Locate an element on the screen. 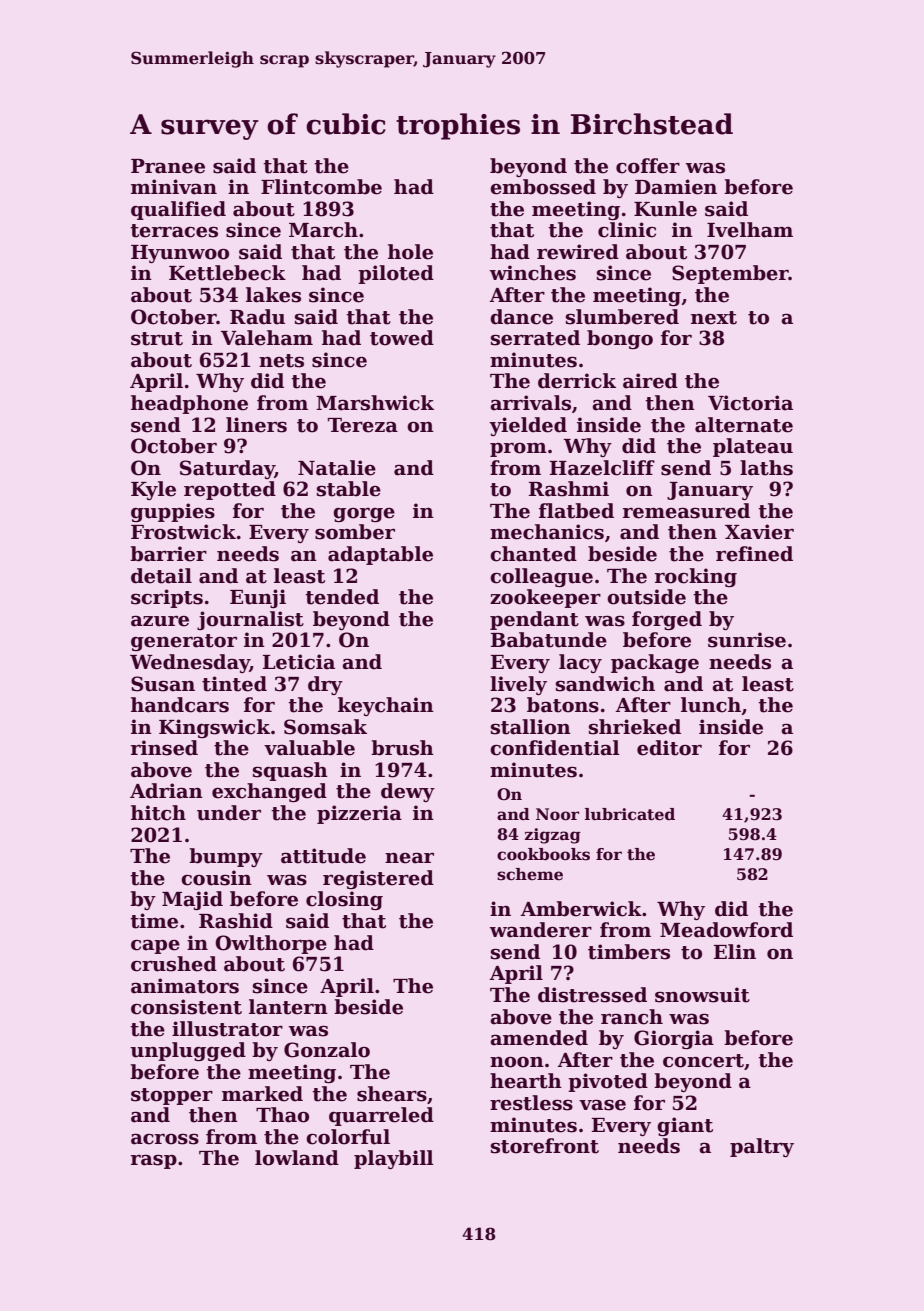 Image resolution: width=924 pixels, height=1311 pixels. near is located at coordinates (409, 858).
